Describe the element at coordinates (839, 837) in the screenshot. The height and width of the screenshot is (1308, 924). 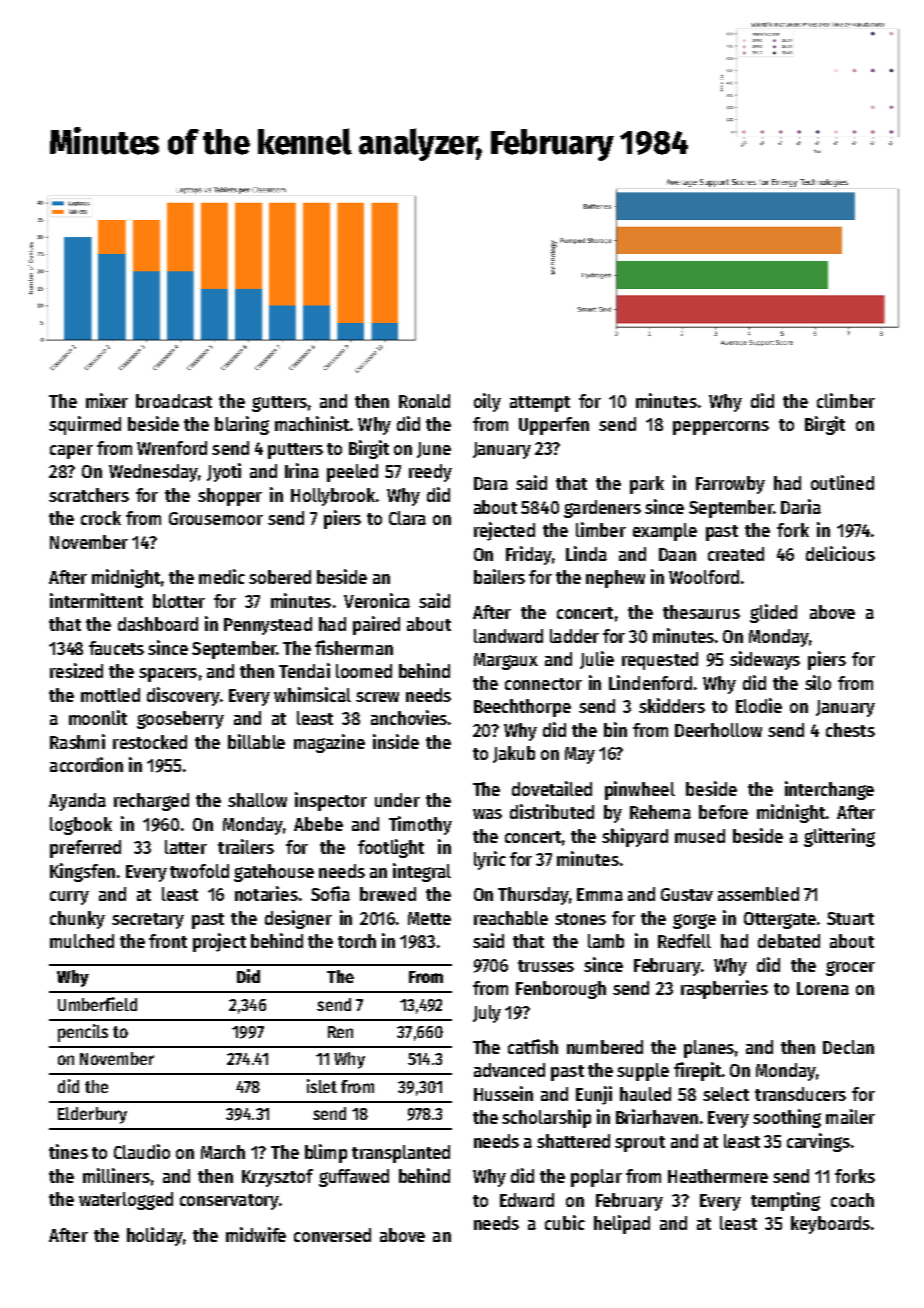
I see `glittering` at that location.
